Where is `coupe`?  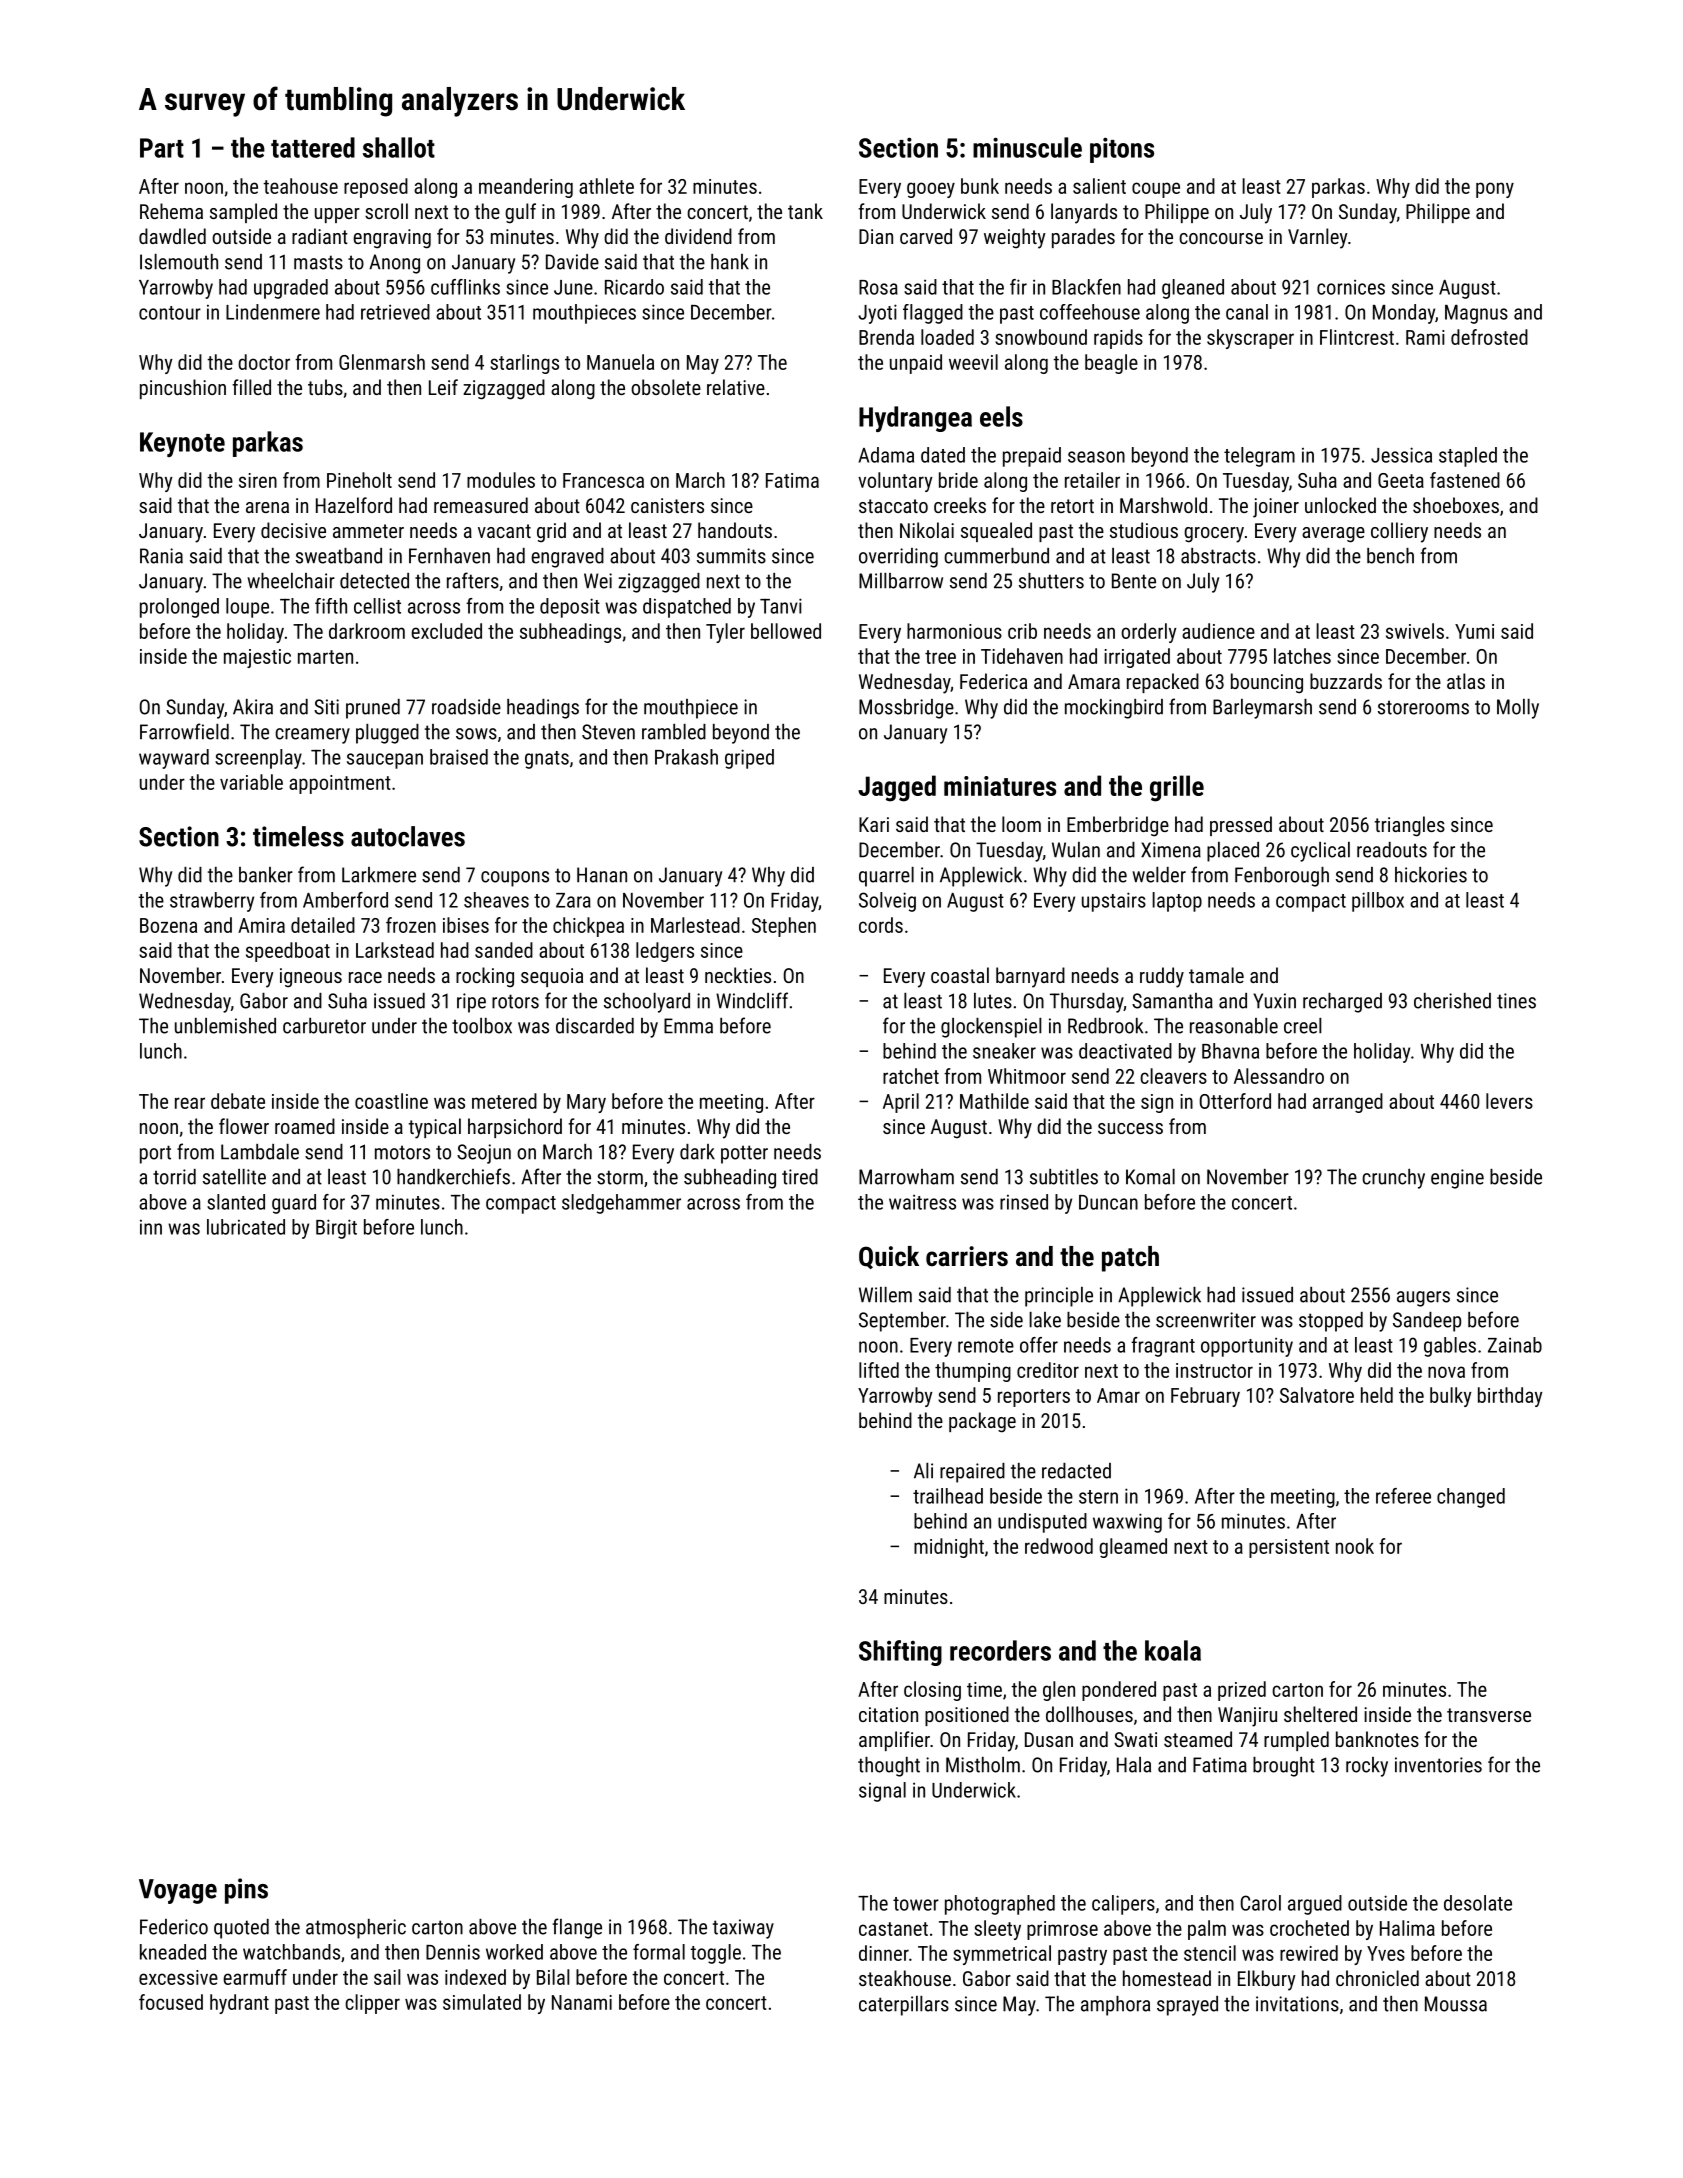 coupe is located at coordinates (1156, 190).
